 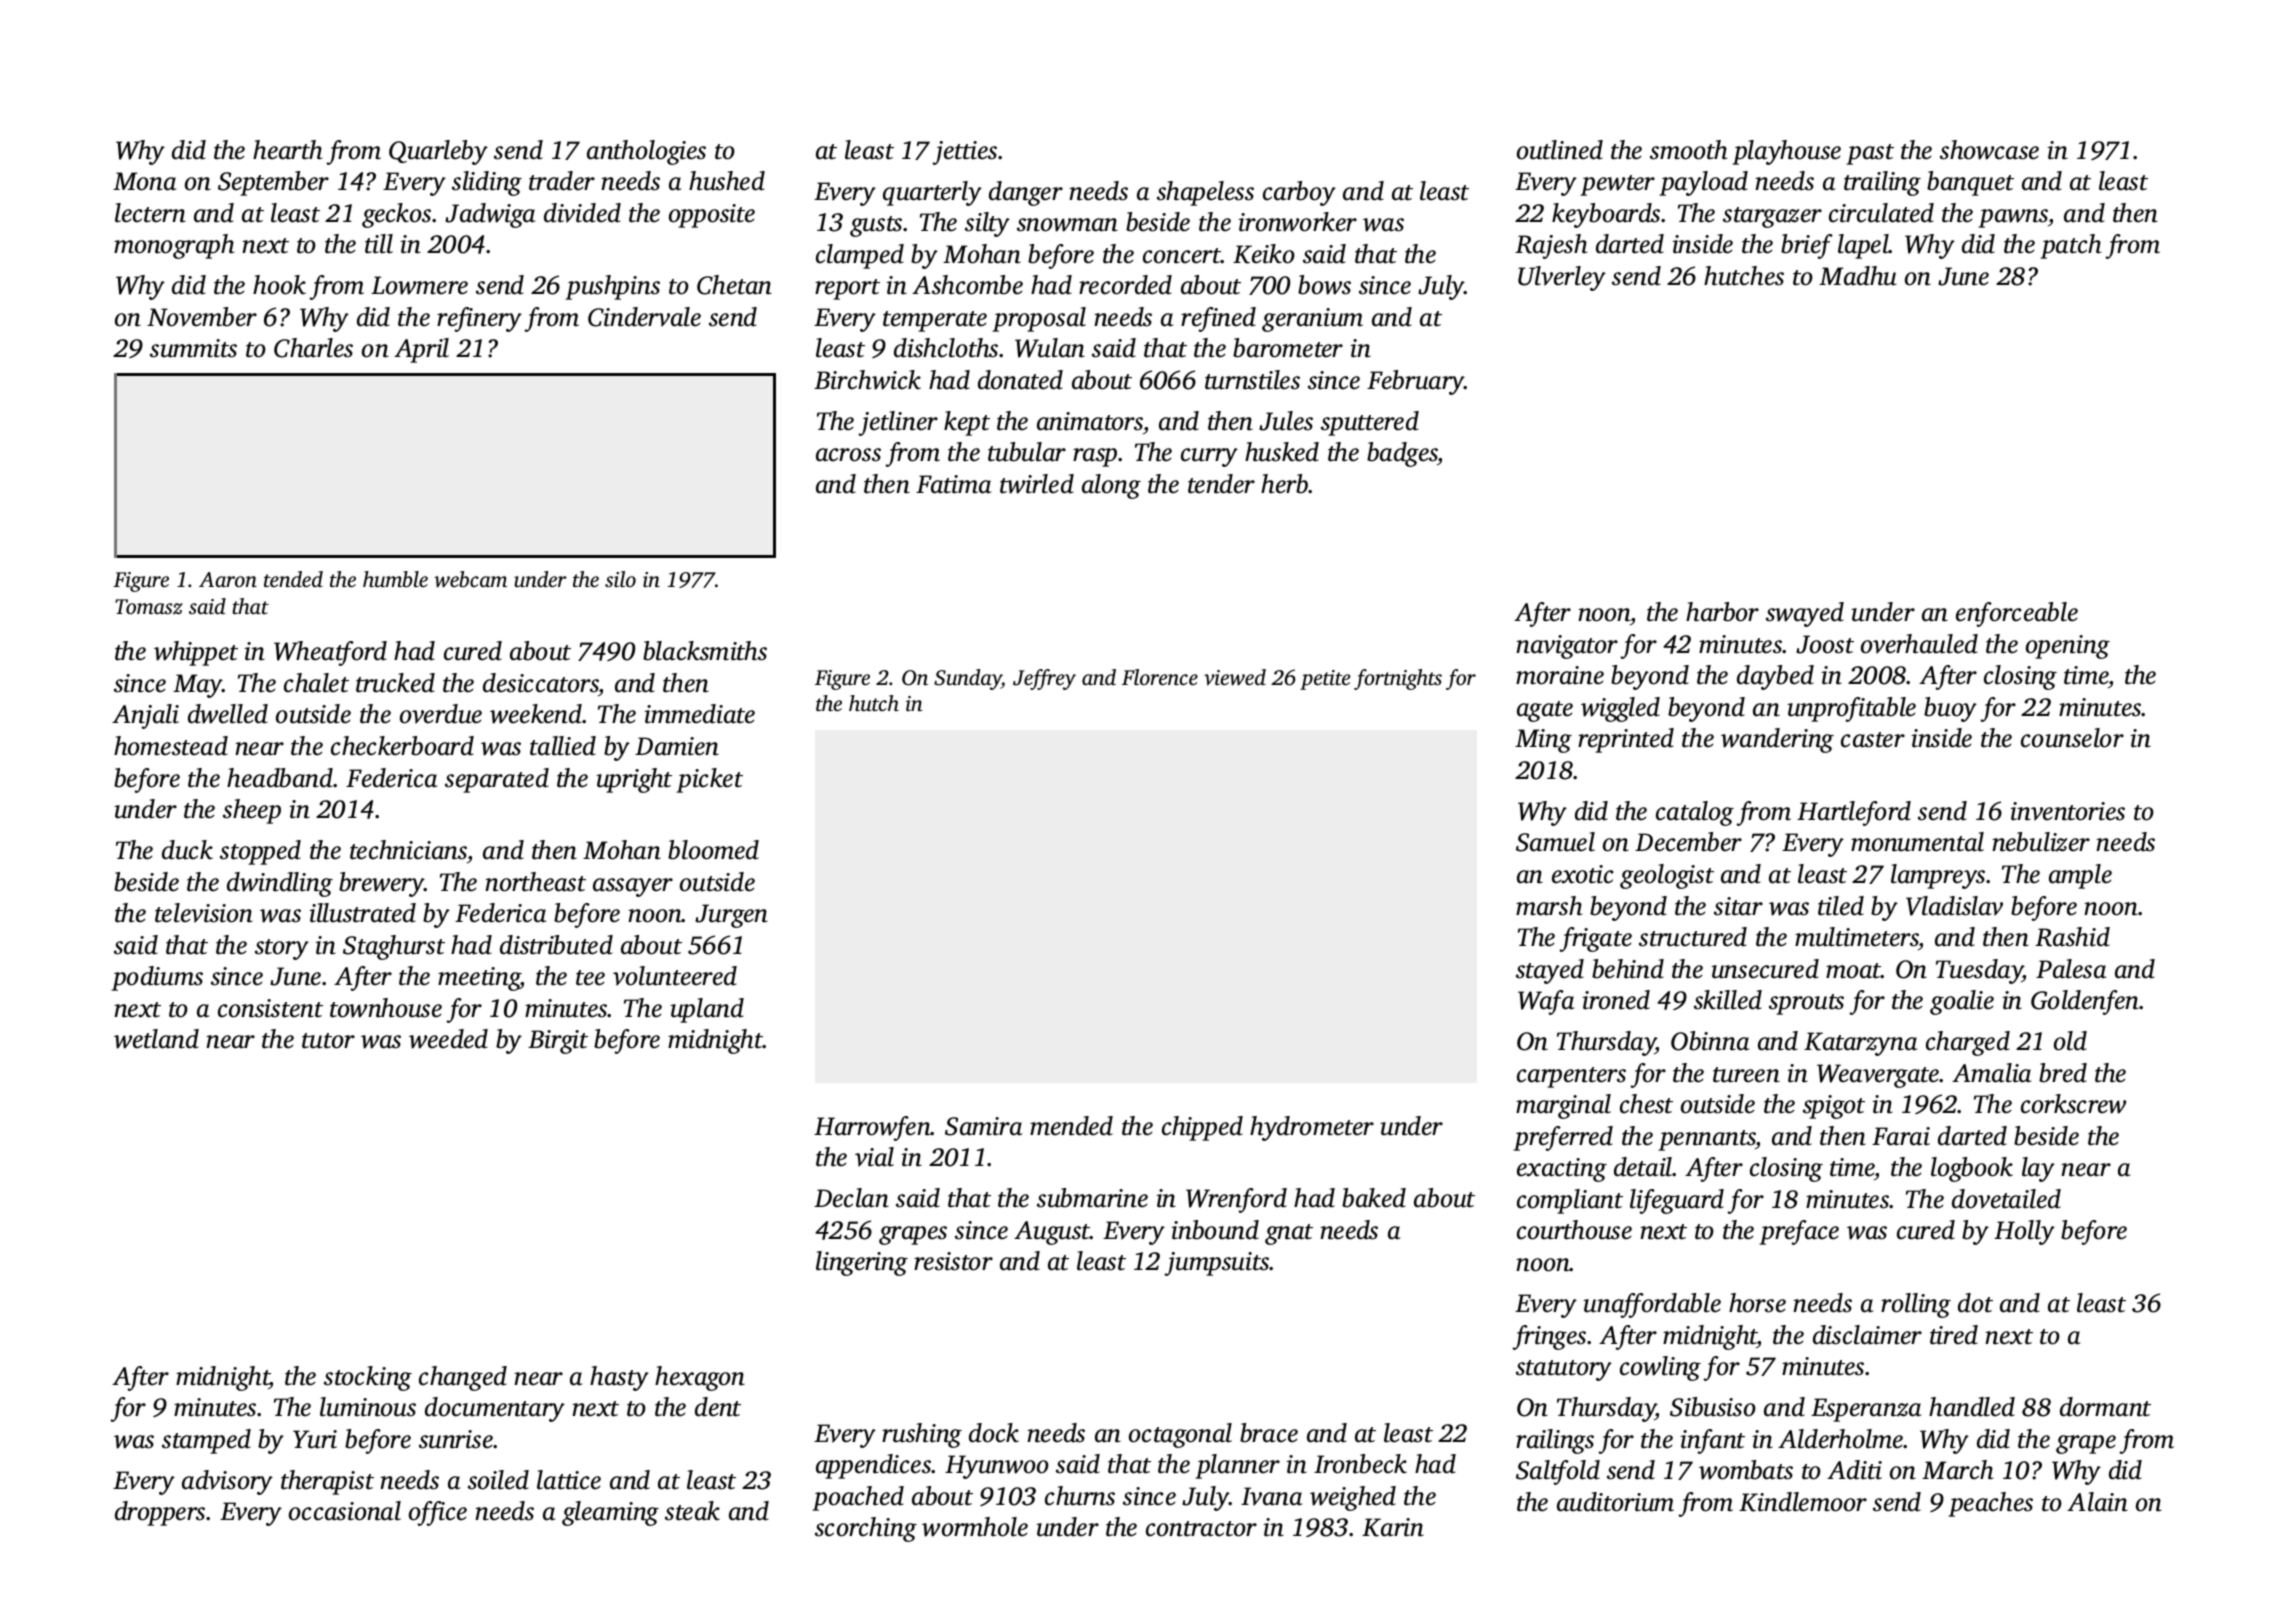 What do you see at coordinates (964, 153) in the page?
I see `jetties` at bounding box center [964, 153].
